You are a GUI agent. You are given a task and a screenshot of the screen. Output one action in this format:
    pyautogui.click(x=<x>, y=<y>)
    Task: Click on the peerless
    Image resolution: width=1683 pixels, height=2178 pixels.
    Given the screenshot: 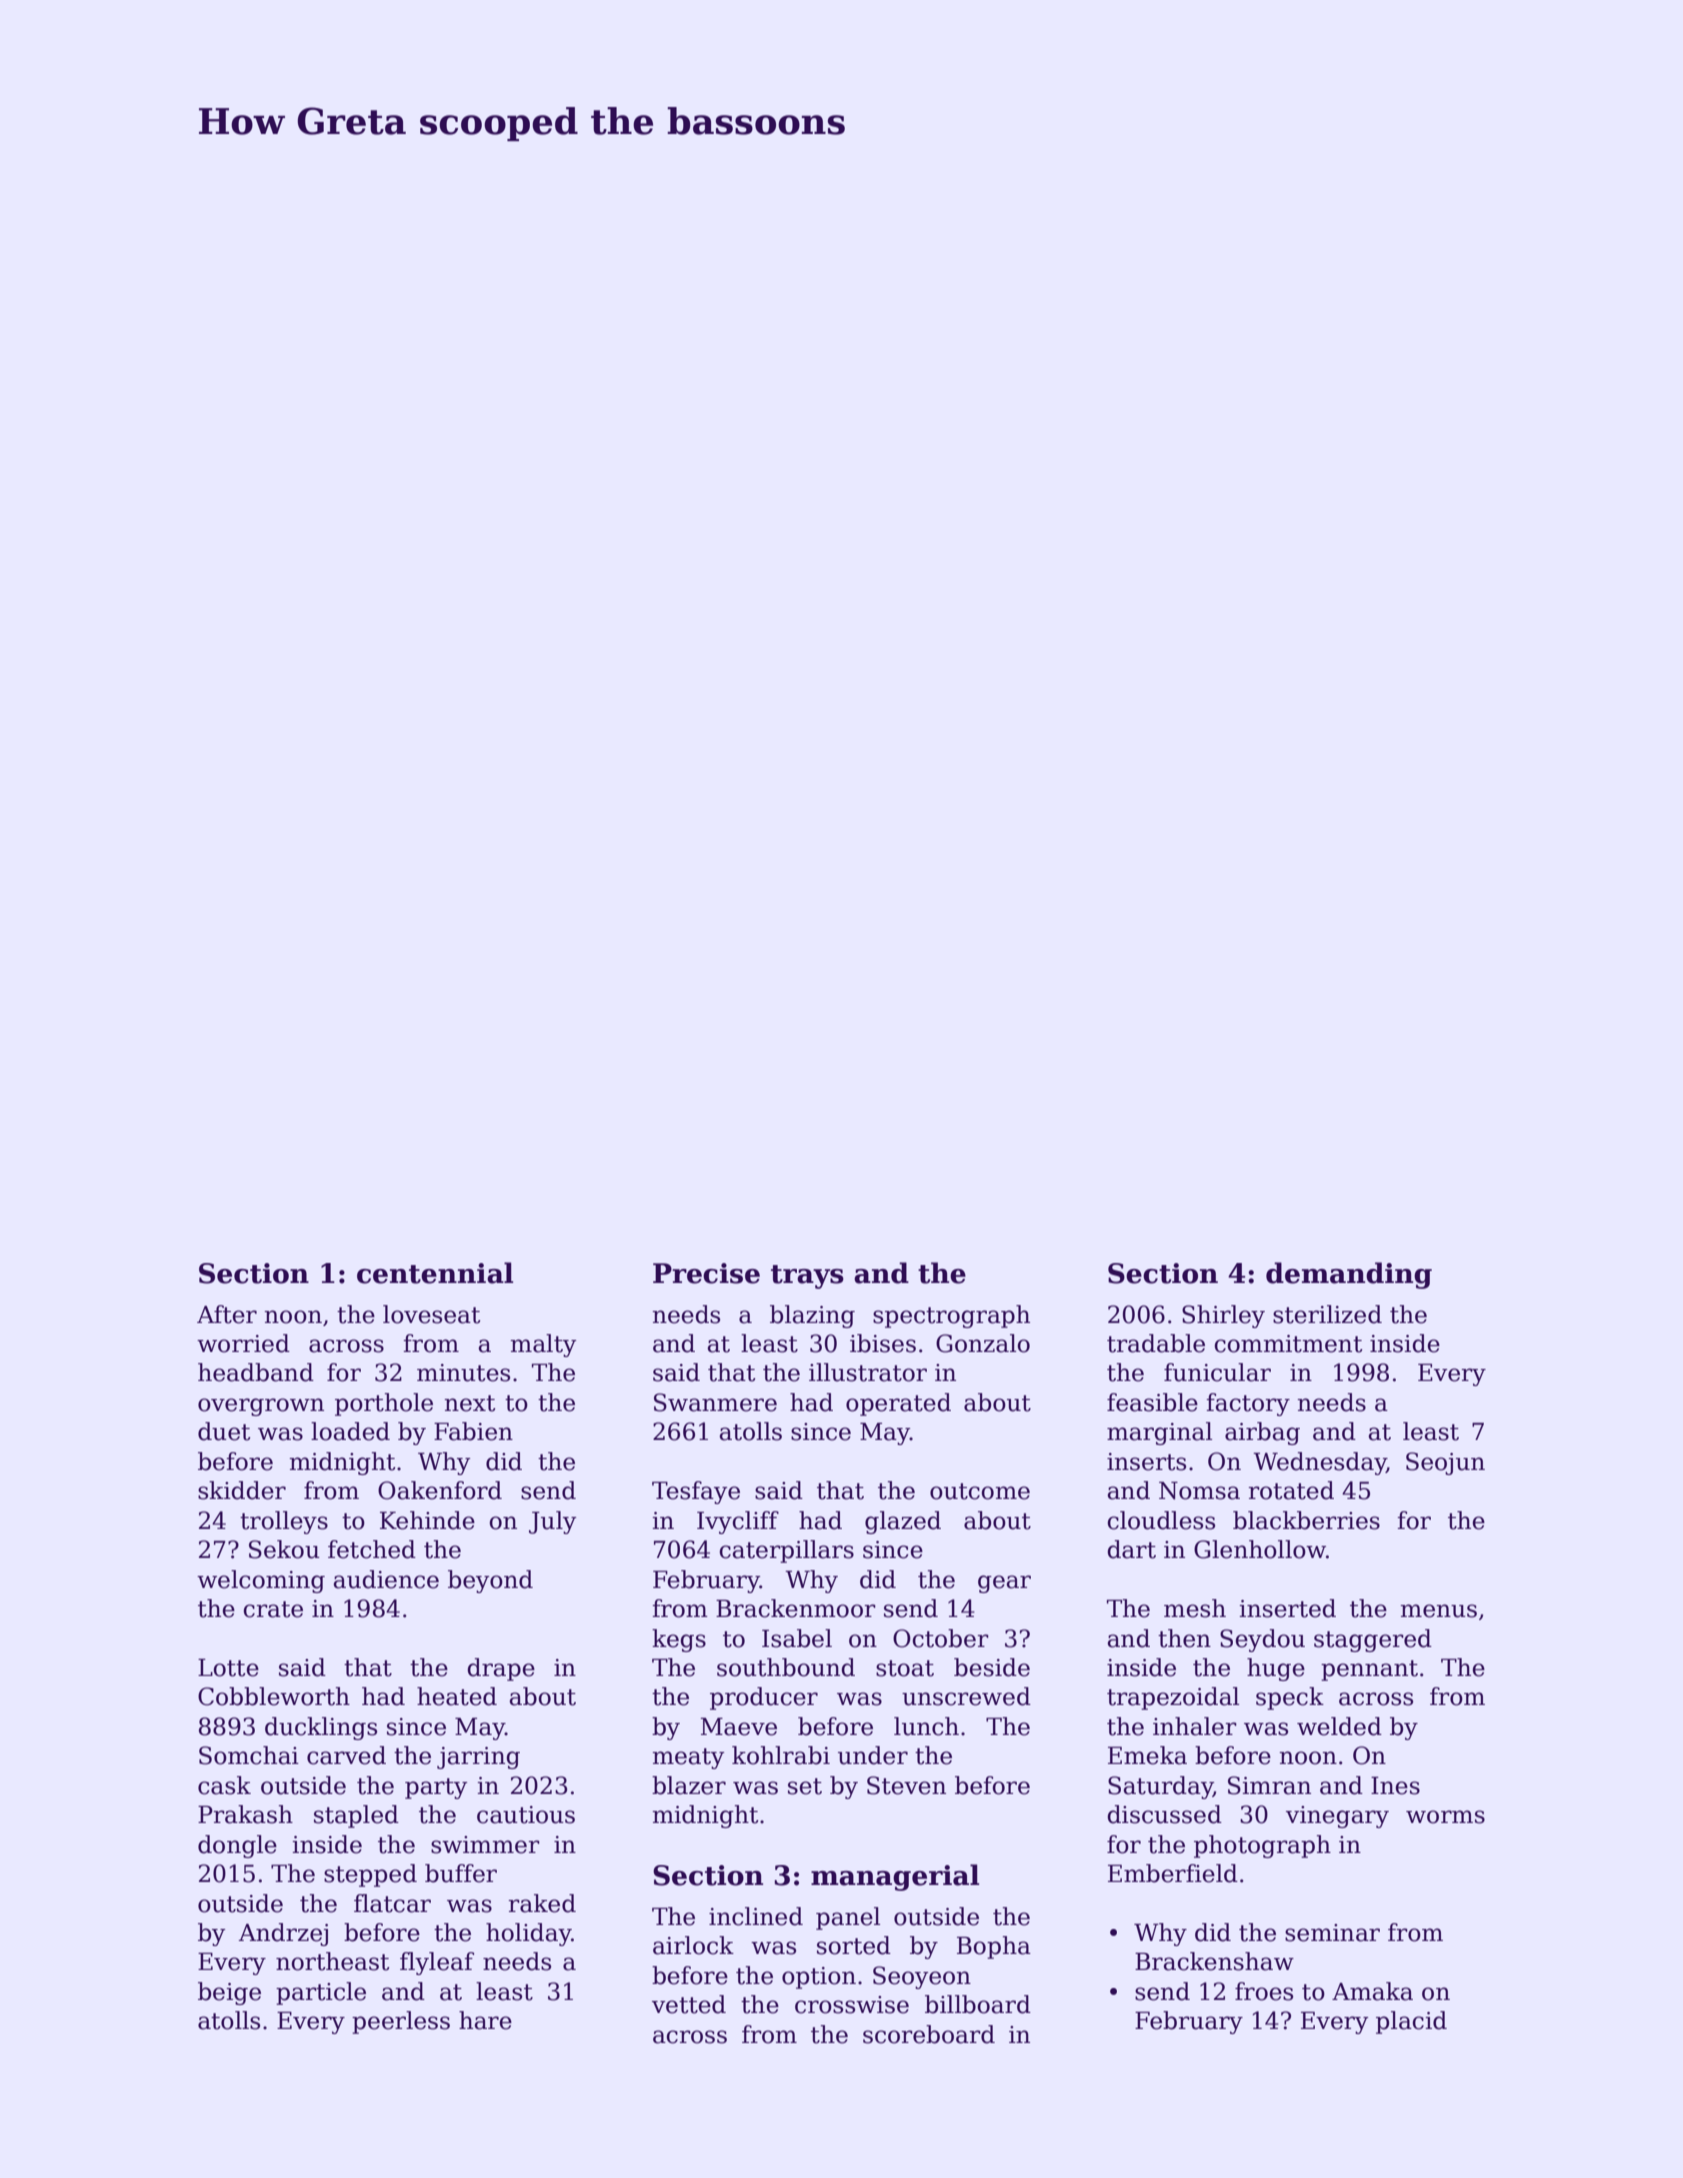 What is the action you would take?
    pyautogui.click(x=401, y=2022)
